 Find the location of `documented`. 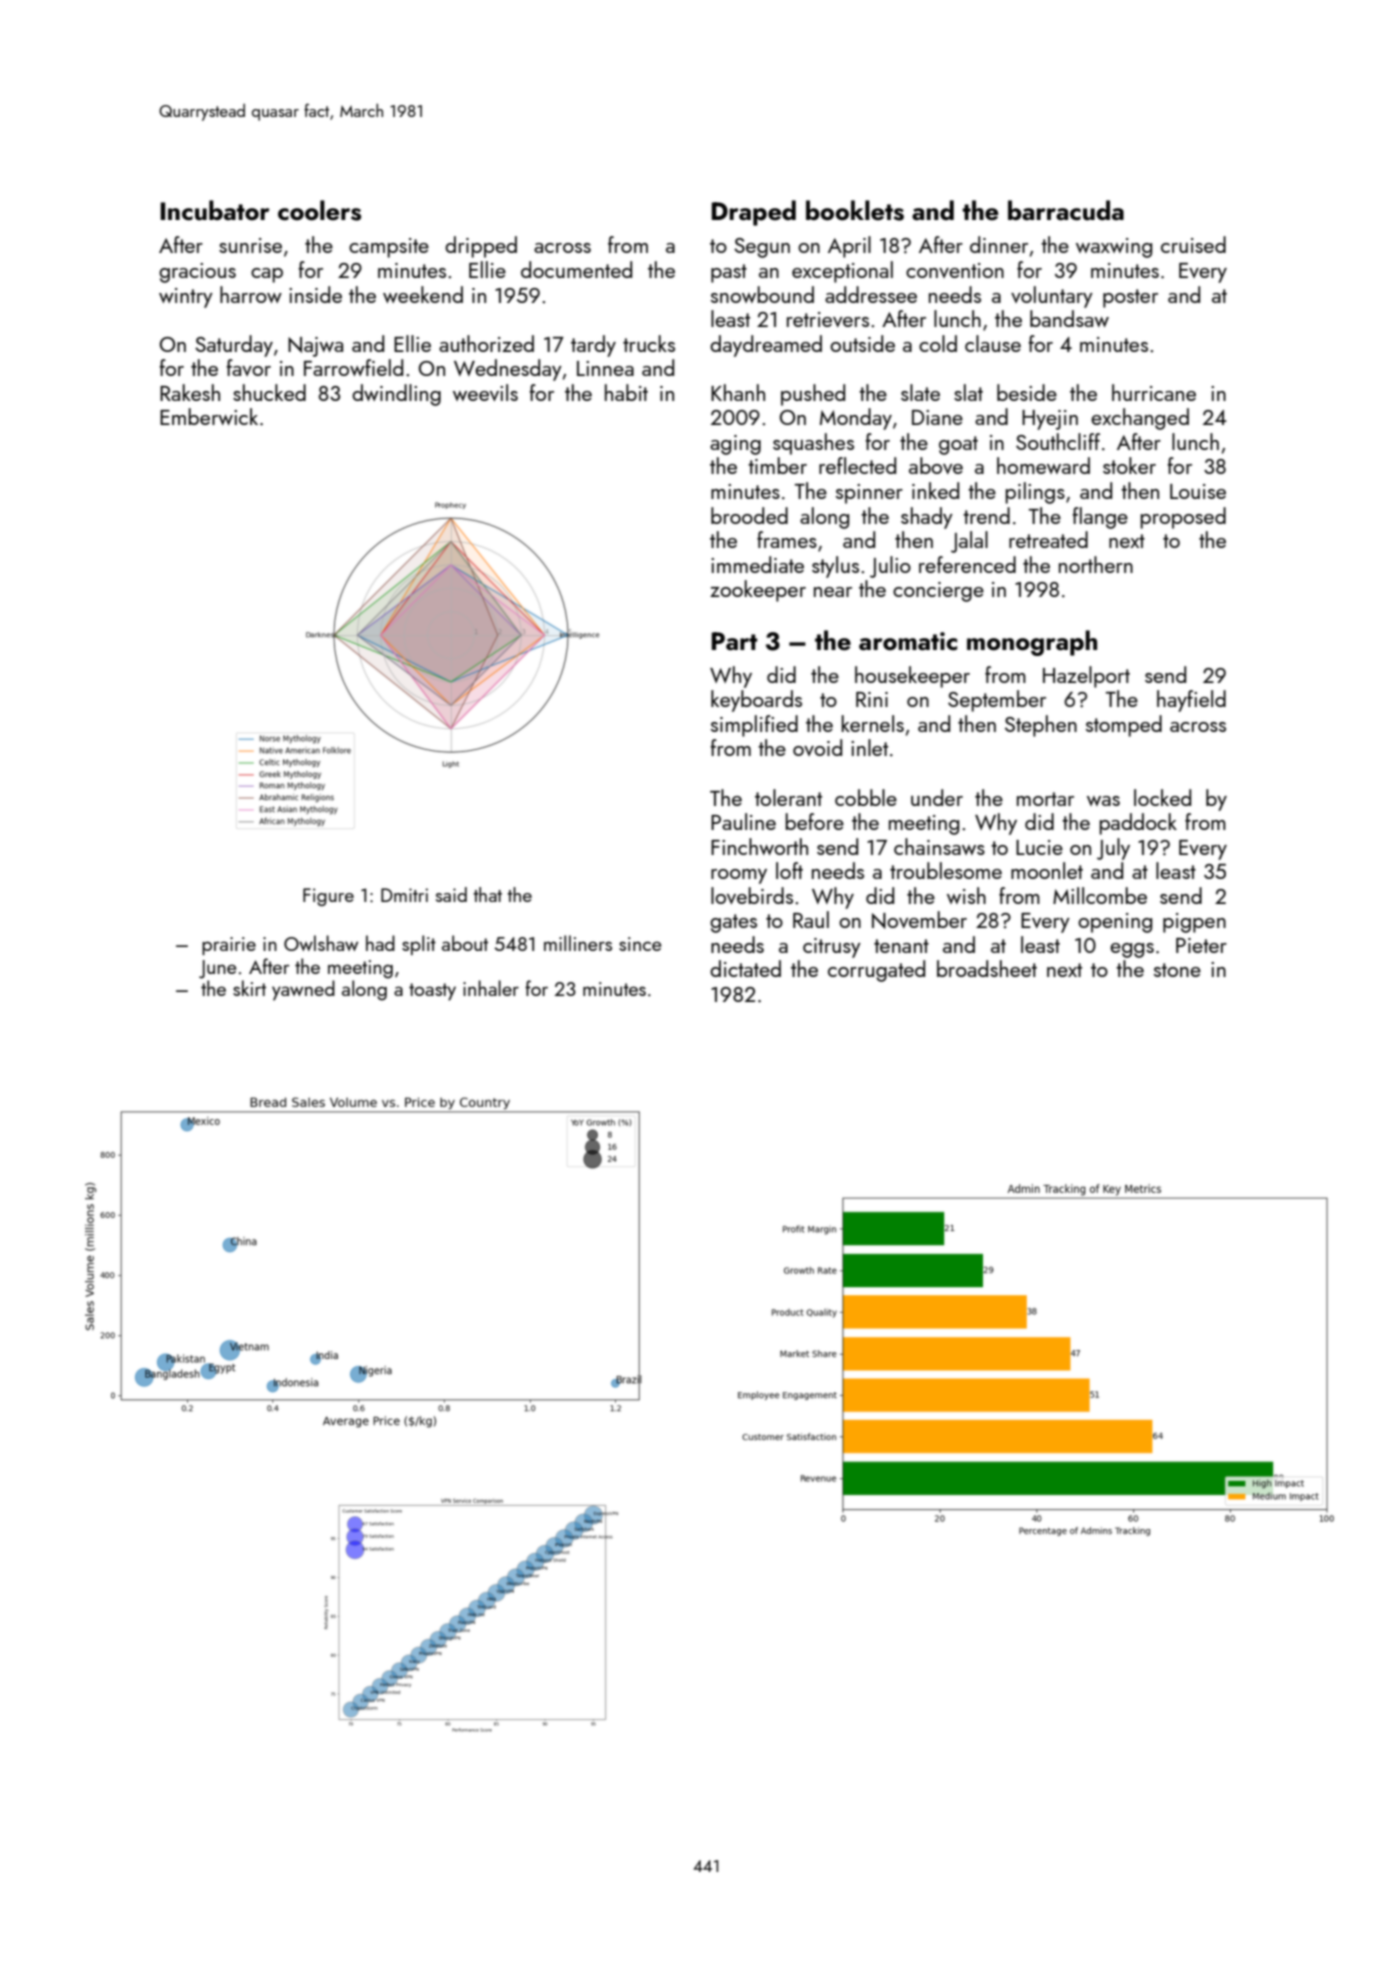

documented is located at coordinates (576, 269).
